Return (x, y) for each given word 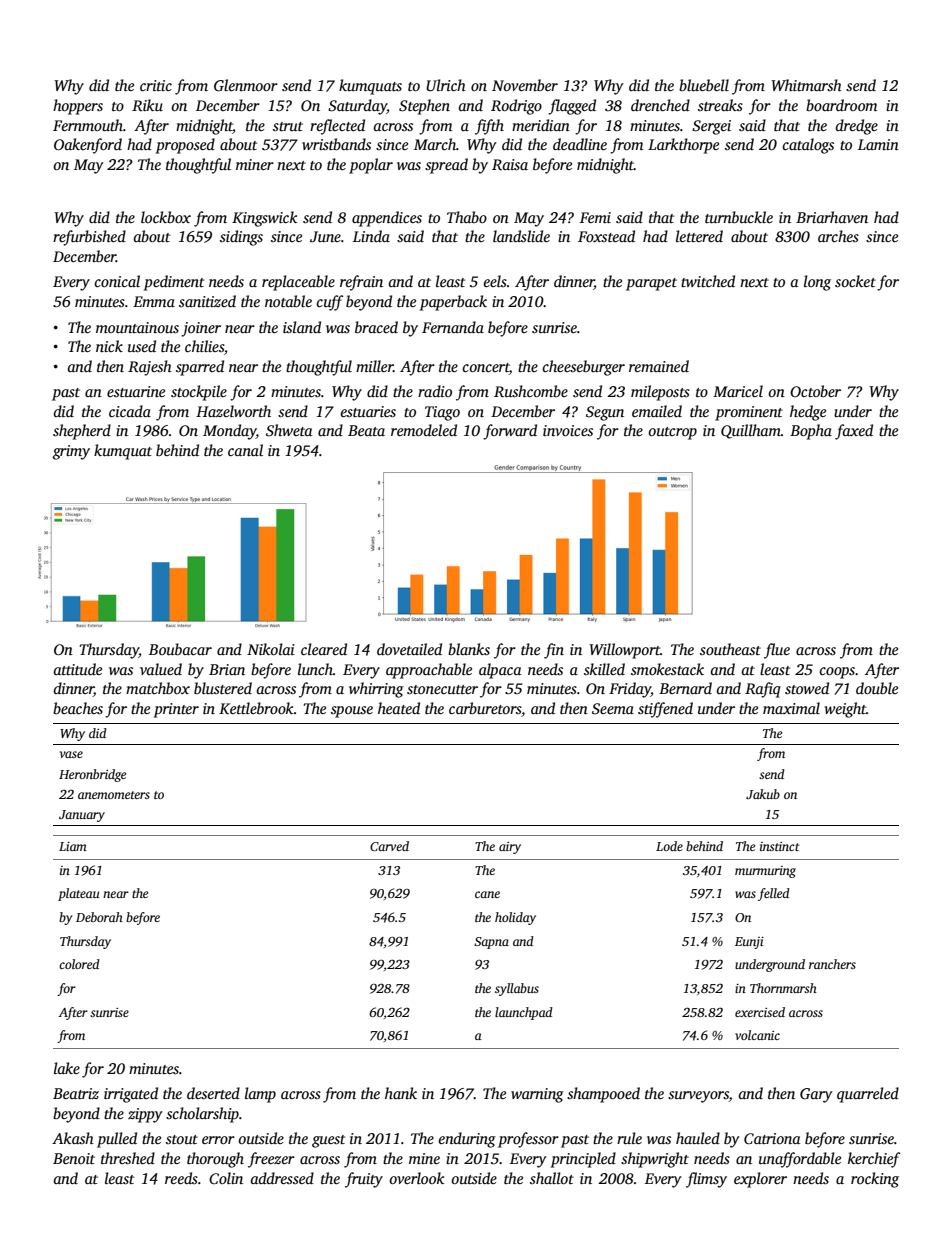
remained (659, 366)
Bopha (811, 432)
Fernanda (453, 327)
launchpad (524, 1013)
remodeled (424, 430)
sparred (200, 368)
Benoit (74, 1158)
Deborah (99, 917)
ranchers (832, 964)
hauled (698, 1138)
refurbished (89, 238)
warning (537, 1095)
